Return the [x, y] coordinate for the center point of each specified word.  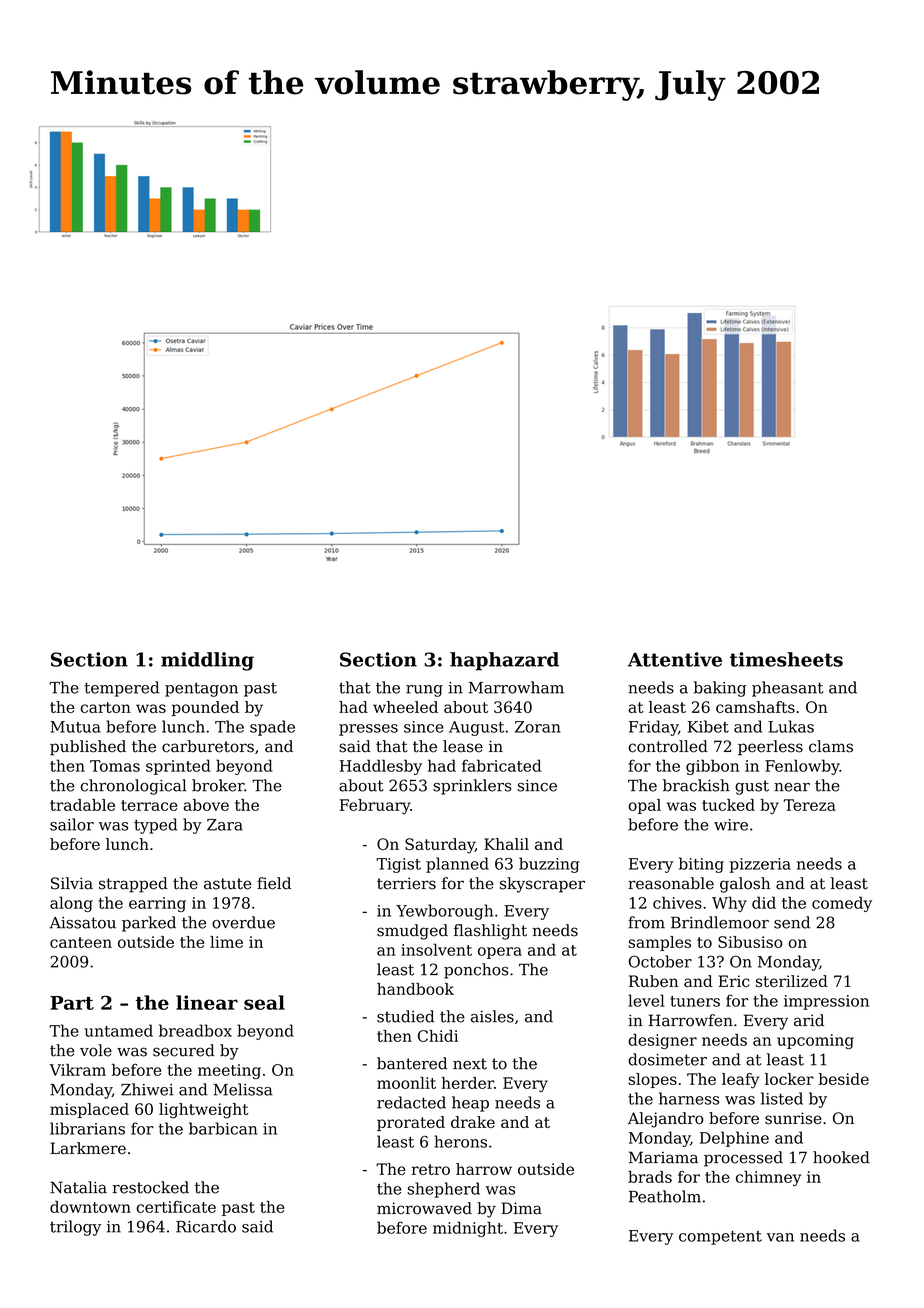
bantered [412, 1063]
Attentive [675, 659]
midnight [468, 1229]
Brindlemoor [720, 922]
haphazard [504, 661]
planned [457, 865]
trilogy [75, 1228]
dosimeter [667, 1059]
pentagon [201, 689]
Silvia [72, 883]
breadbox [195, 1030]
